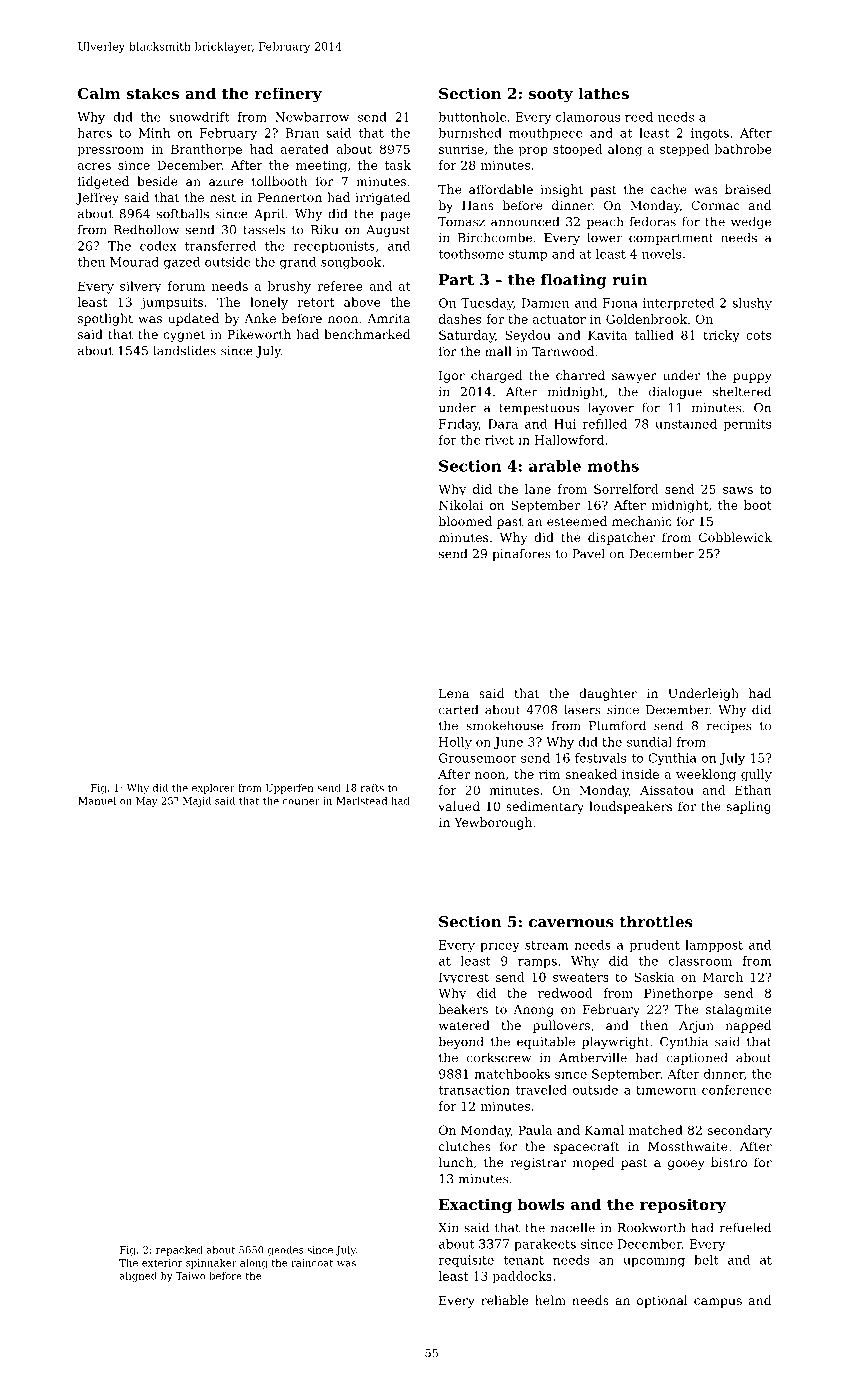 Image resolution: width=849 pixels, height=1400 pixels. Describe the element at coordinates (199, 117) in the document. I see `snowdrift` at that location.
